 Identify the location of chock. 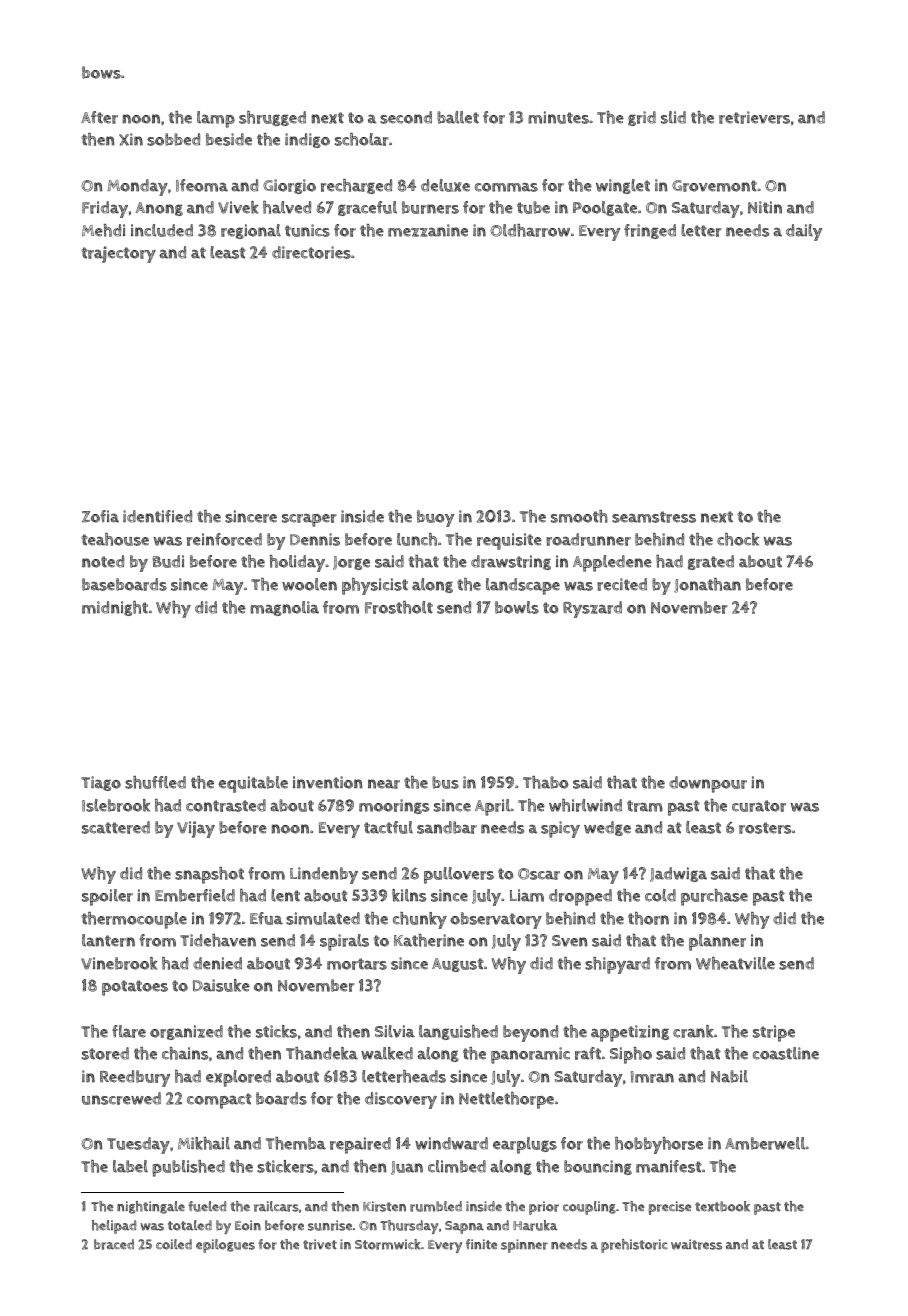
(738, 539).
